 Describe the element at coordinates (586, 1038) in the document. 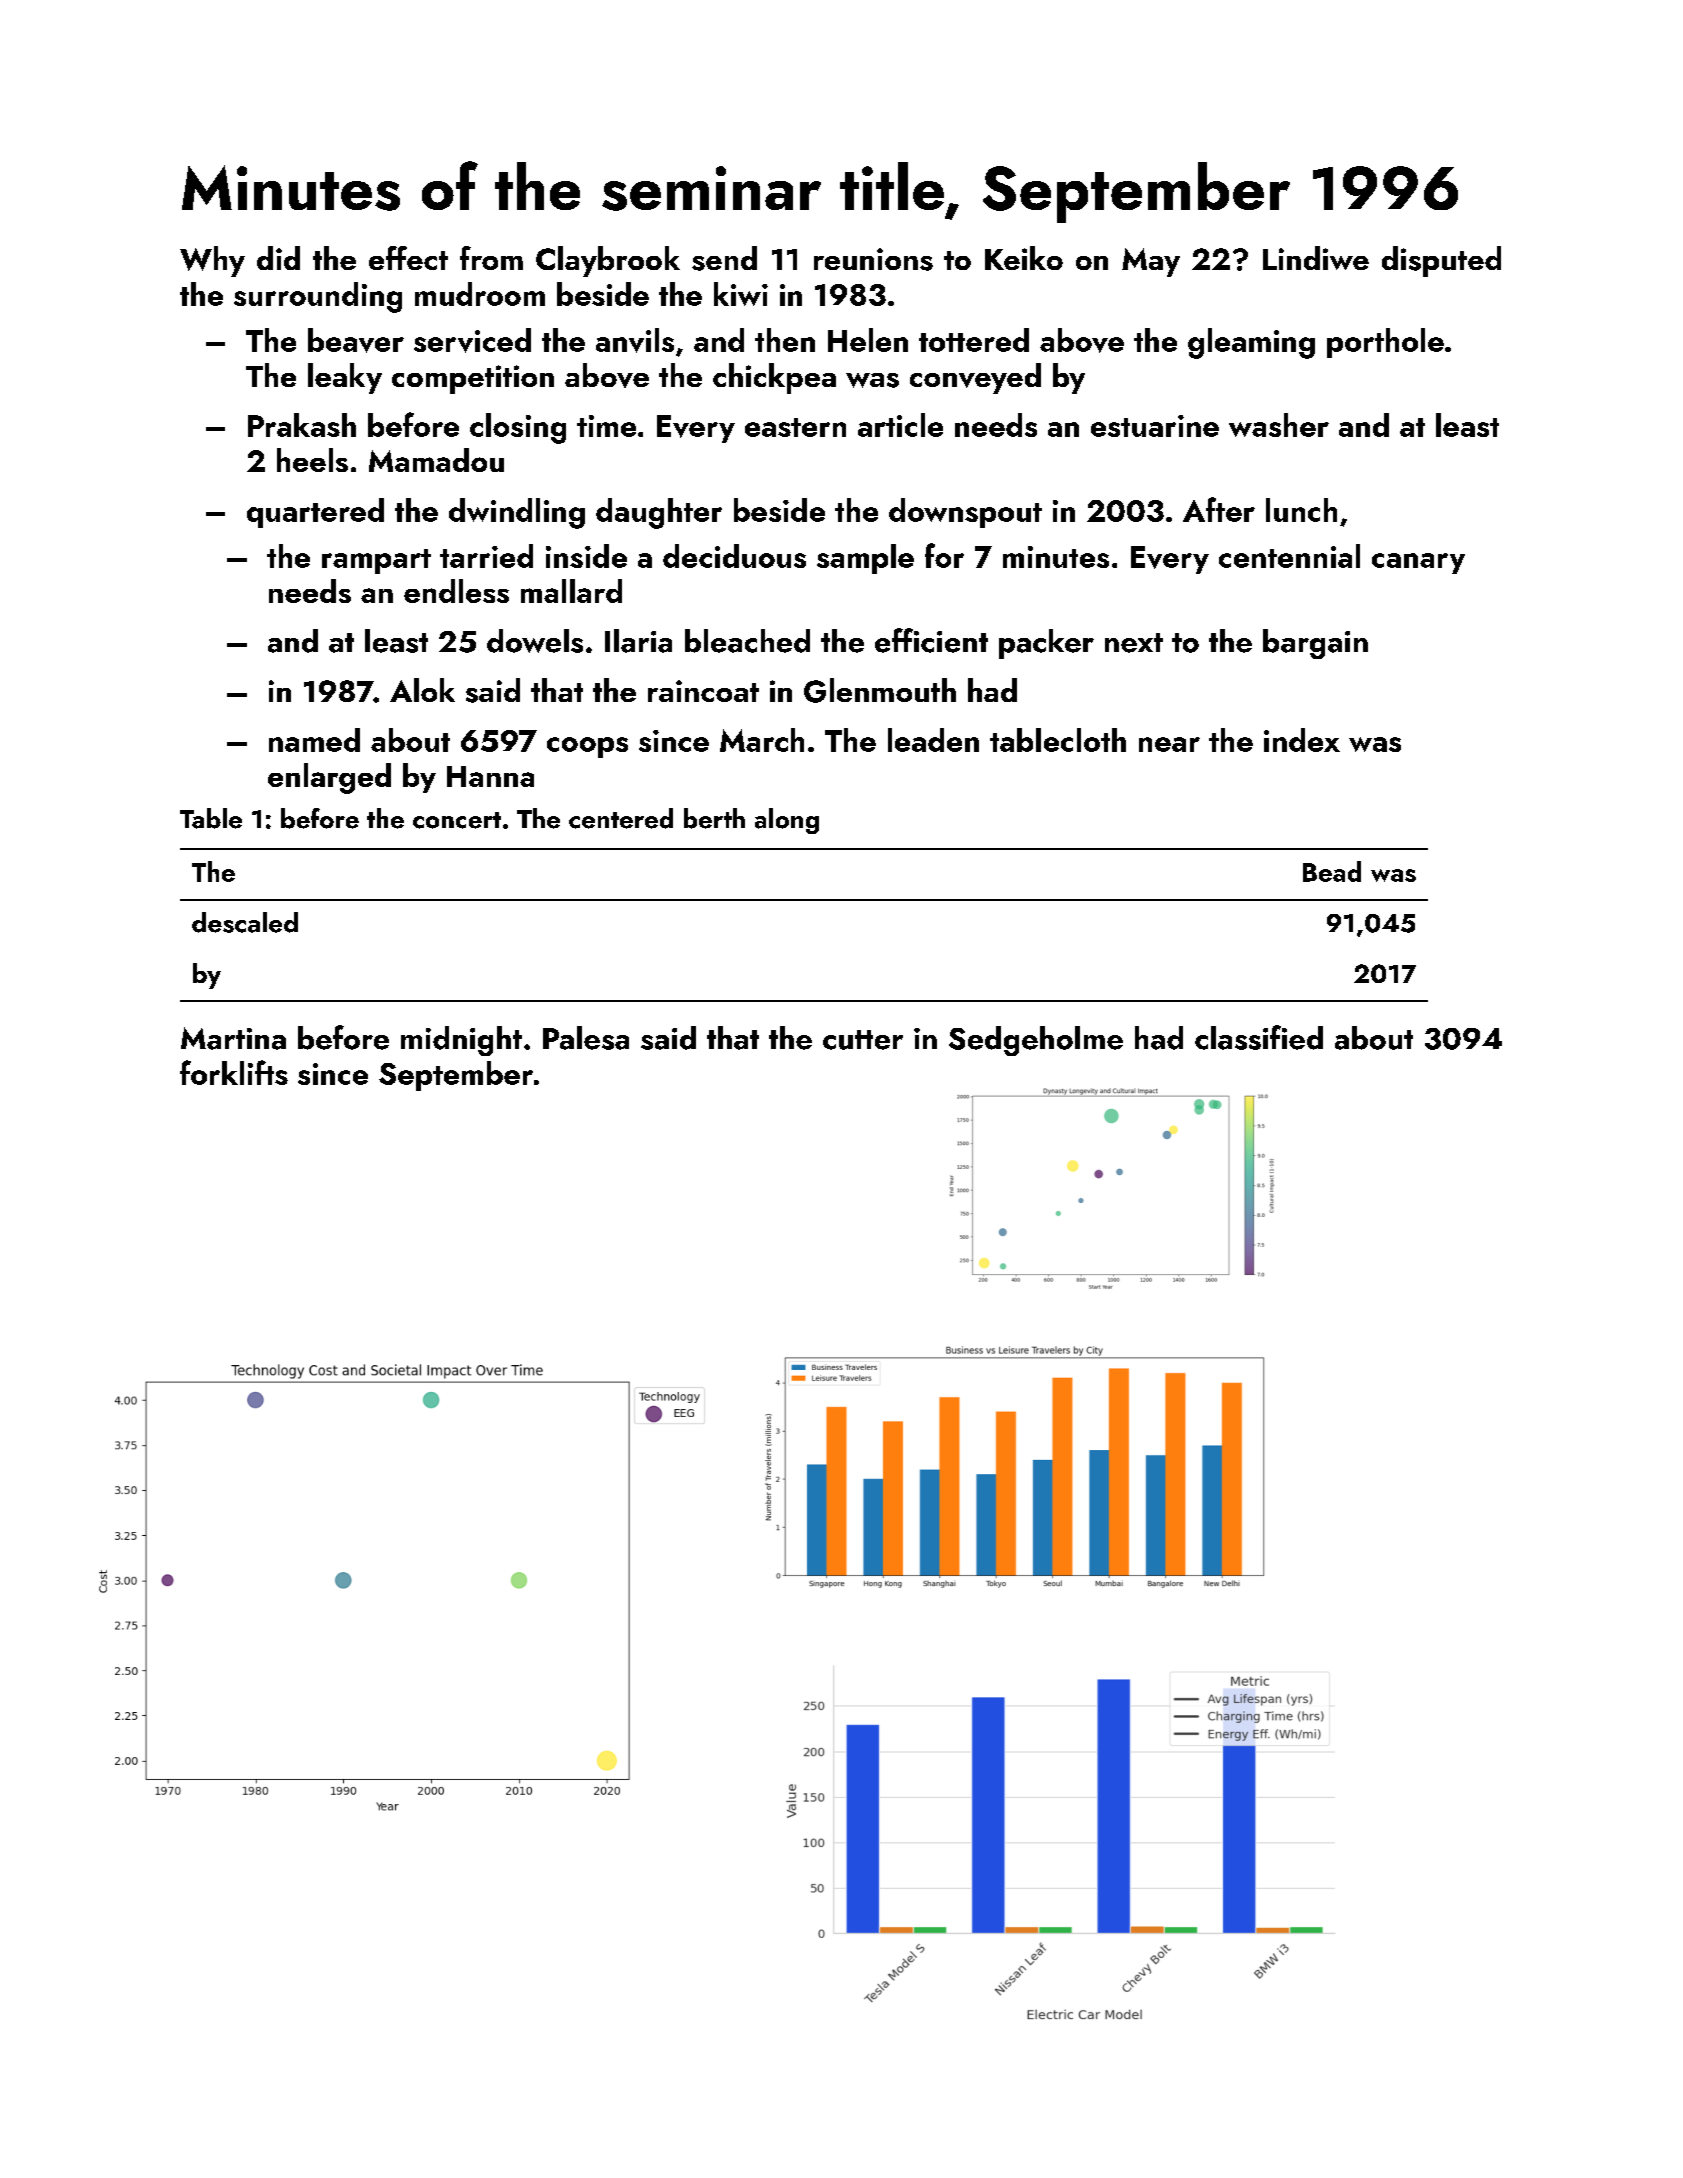

I see `Palesa` at that location.
